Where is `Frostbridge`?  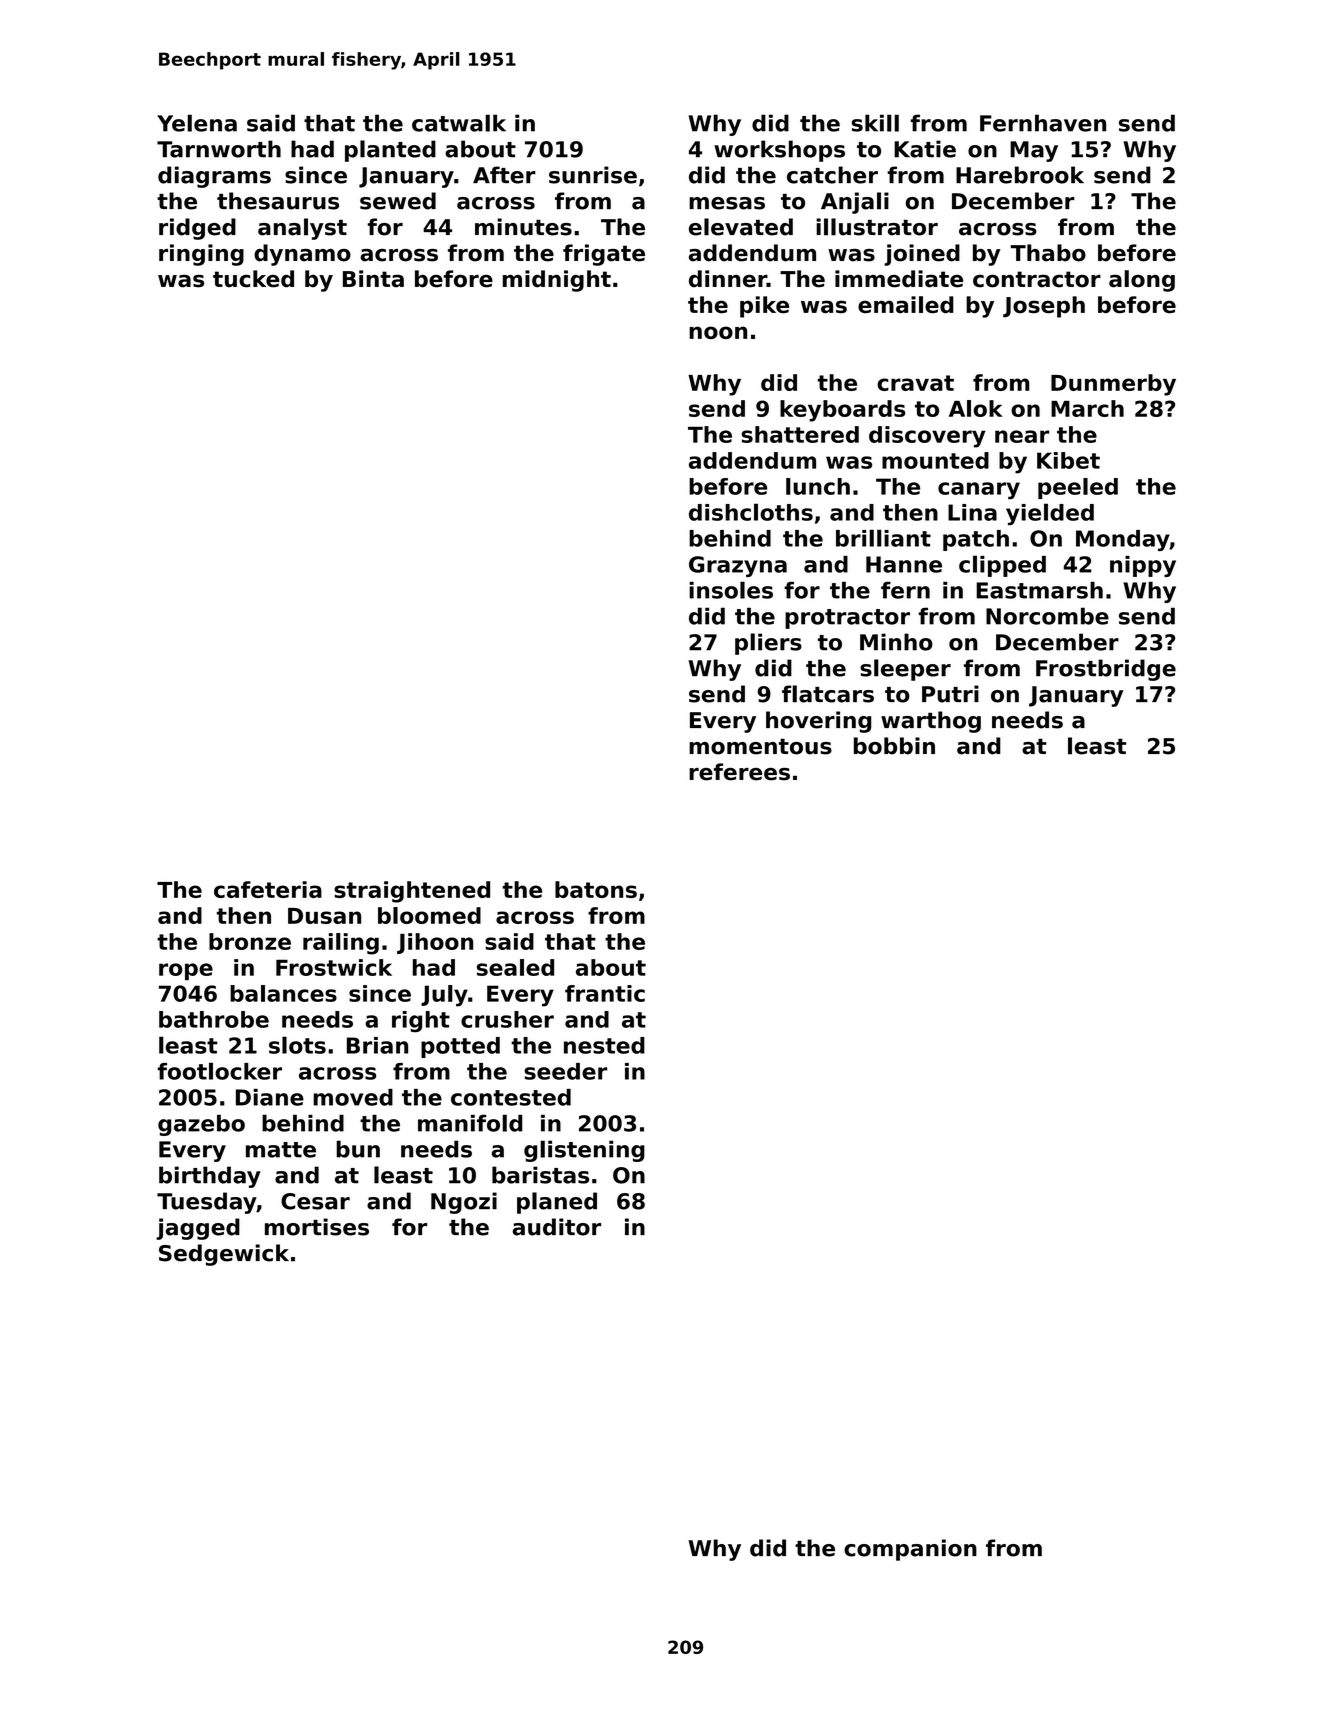 Frostbridge is located at coordinates (1106, 670).
